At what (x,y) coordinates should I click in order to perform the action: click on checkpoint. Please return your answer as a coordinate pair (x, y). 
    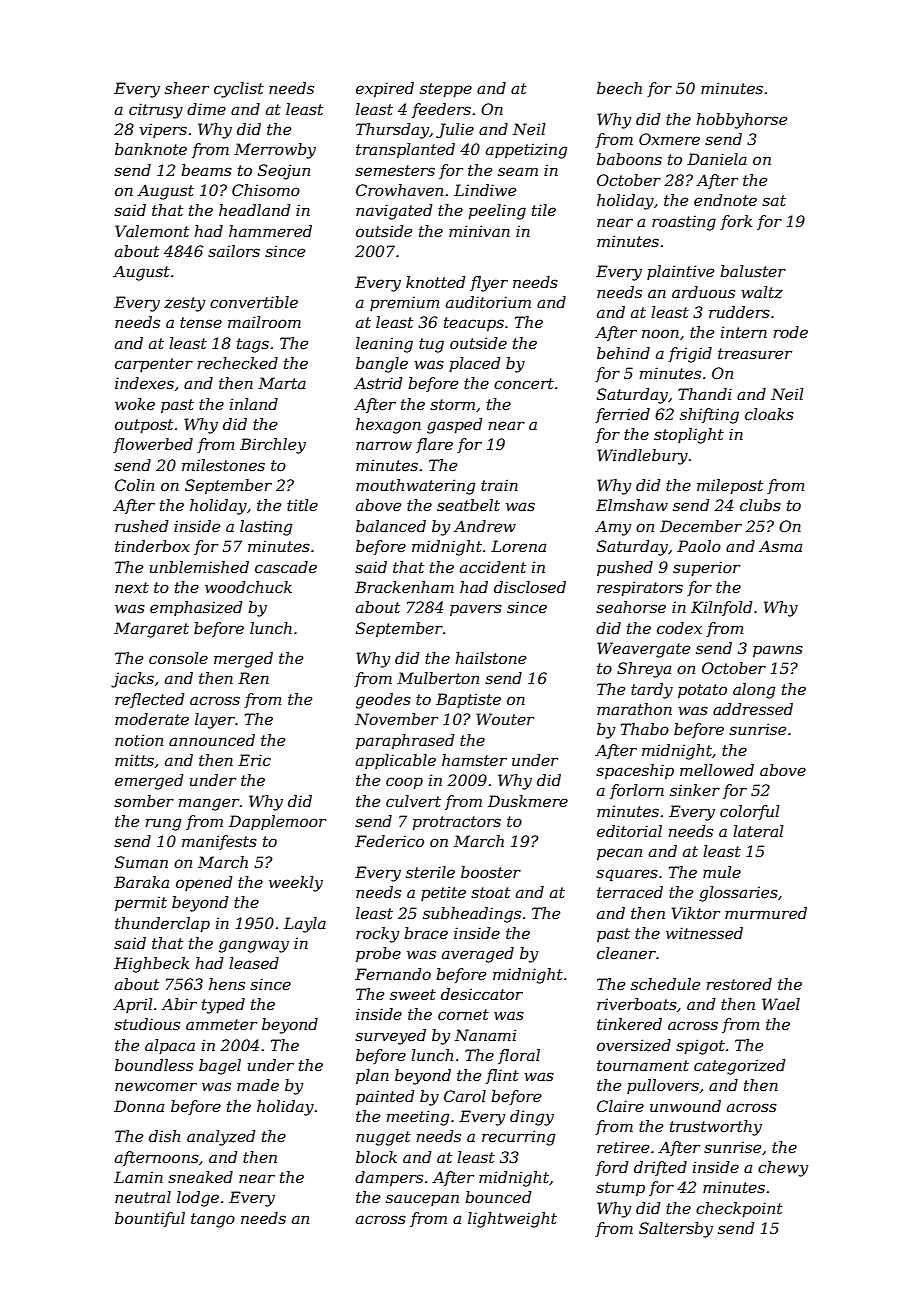
    Looking at the image, I should click on (739, 1209).
